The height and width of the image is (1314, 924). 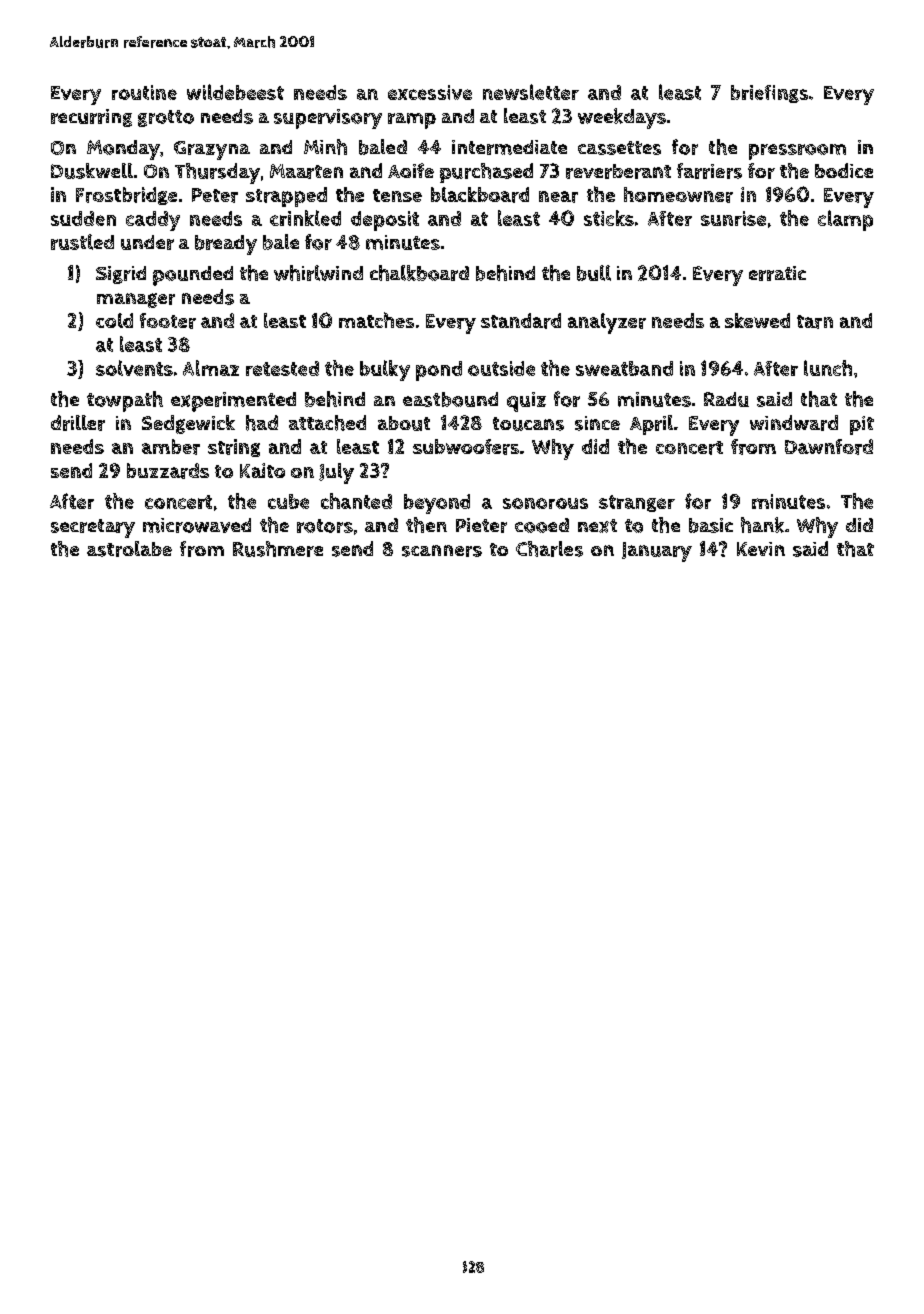 I want to click on standard, so click(x=521, y=321).
